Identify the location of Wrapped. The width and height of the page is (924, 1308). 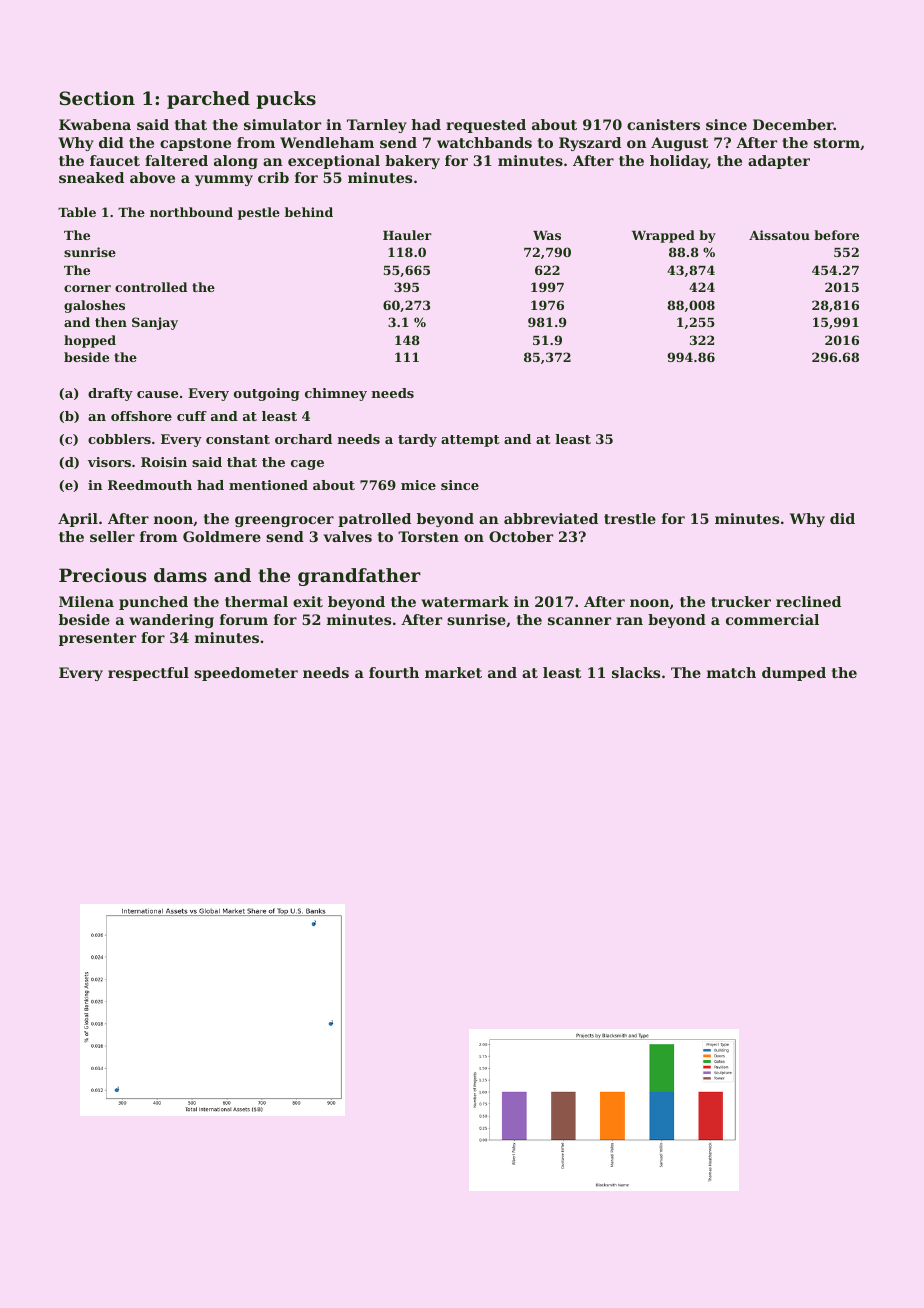
(663, 236).
